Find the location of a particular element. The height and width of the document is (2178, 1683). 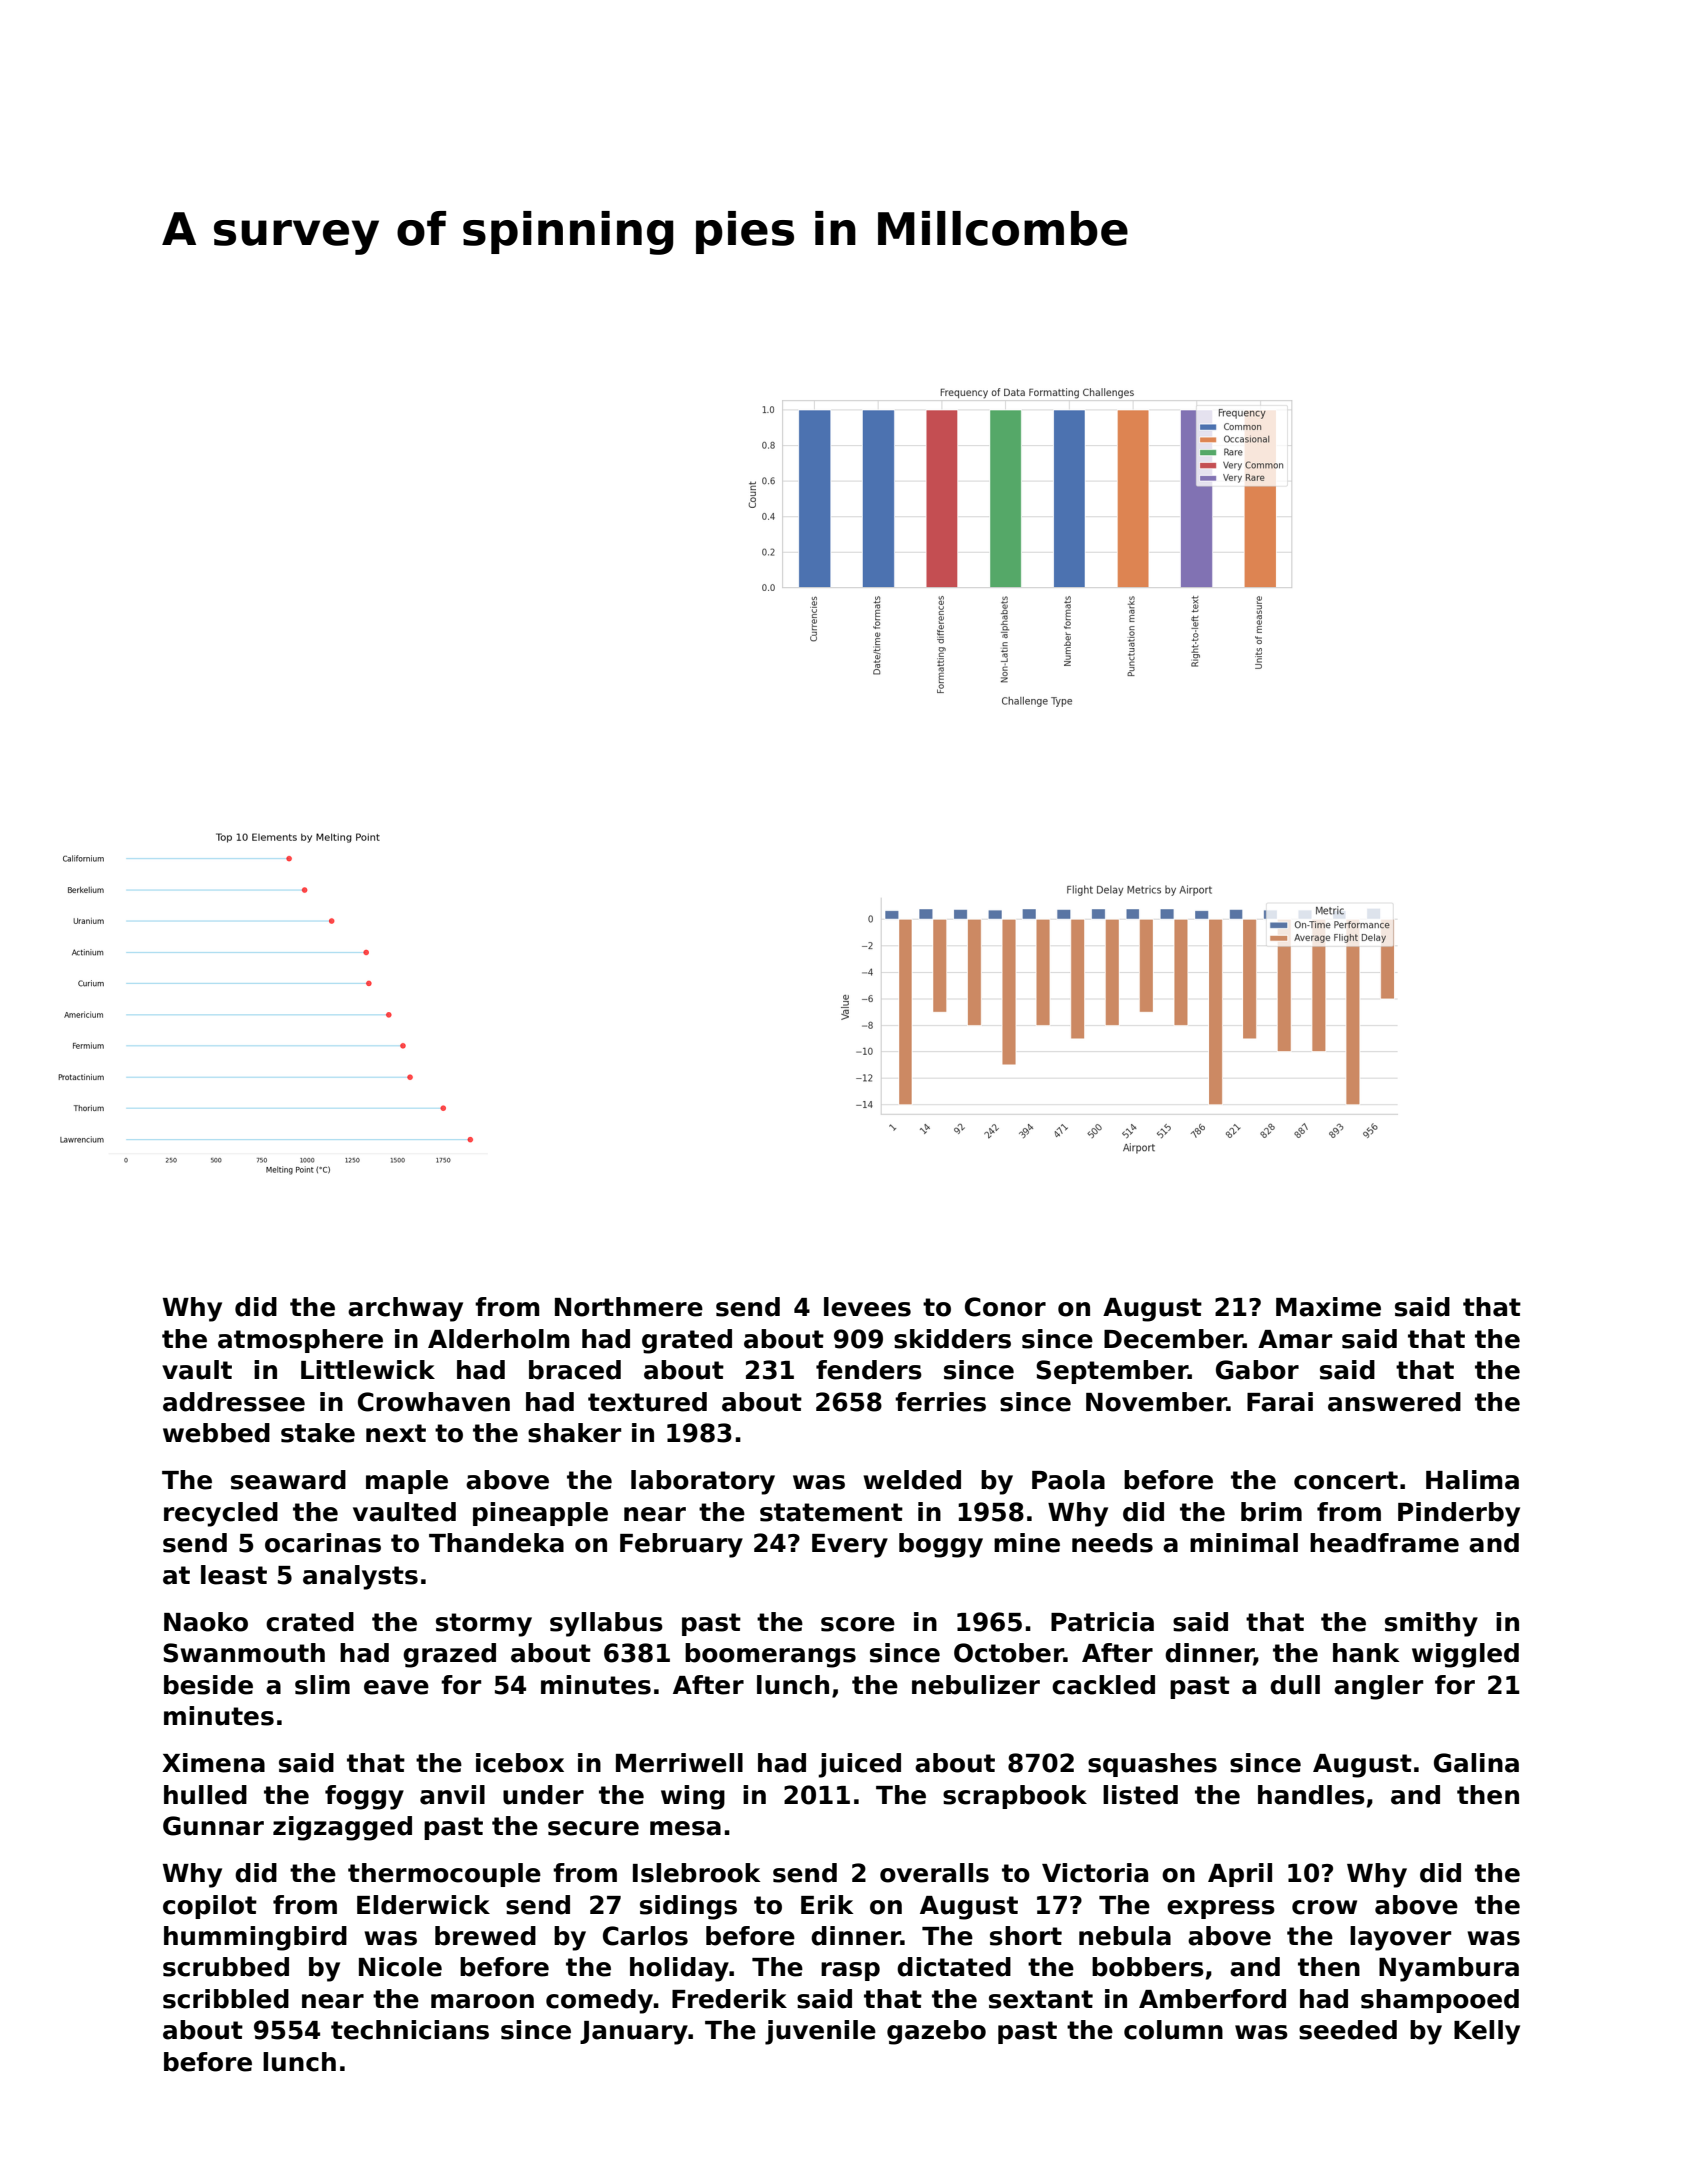

stormy is located at coordinates (484, 1625).
